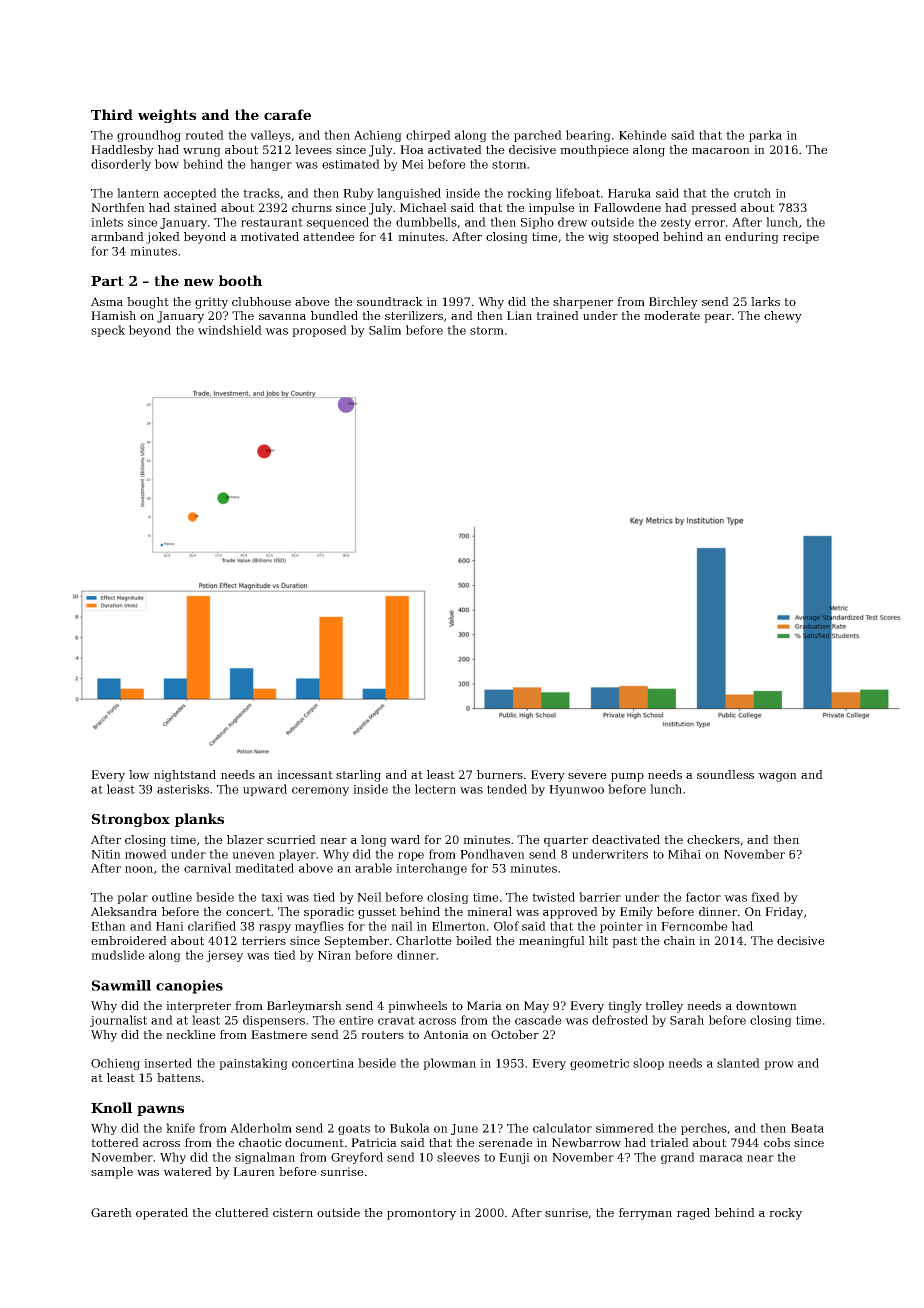  Describe the element at coordinates (538, 136) in the document. I see `parched` at that location.
